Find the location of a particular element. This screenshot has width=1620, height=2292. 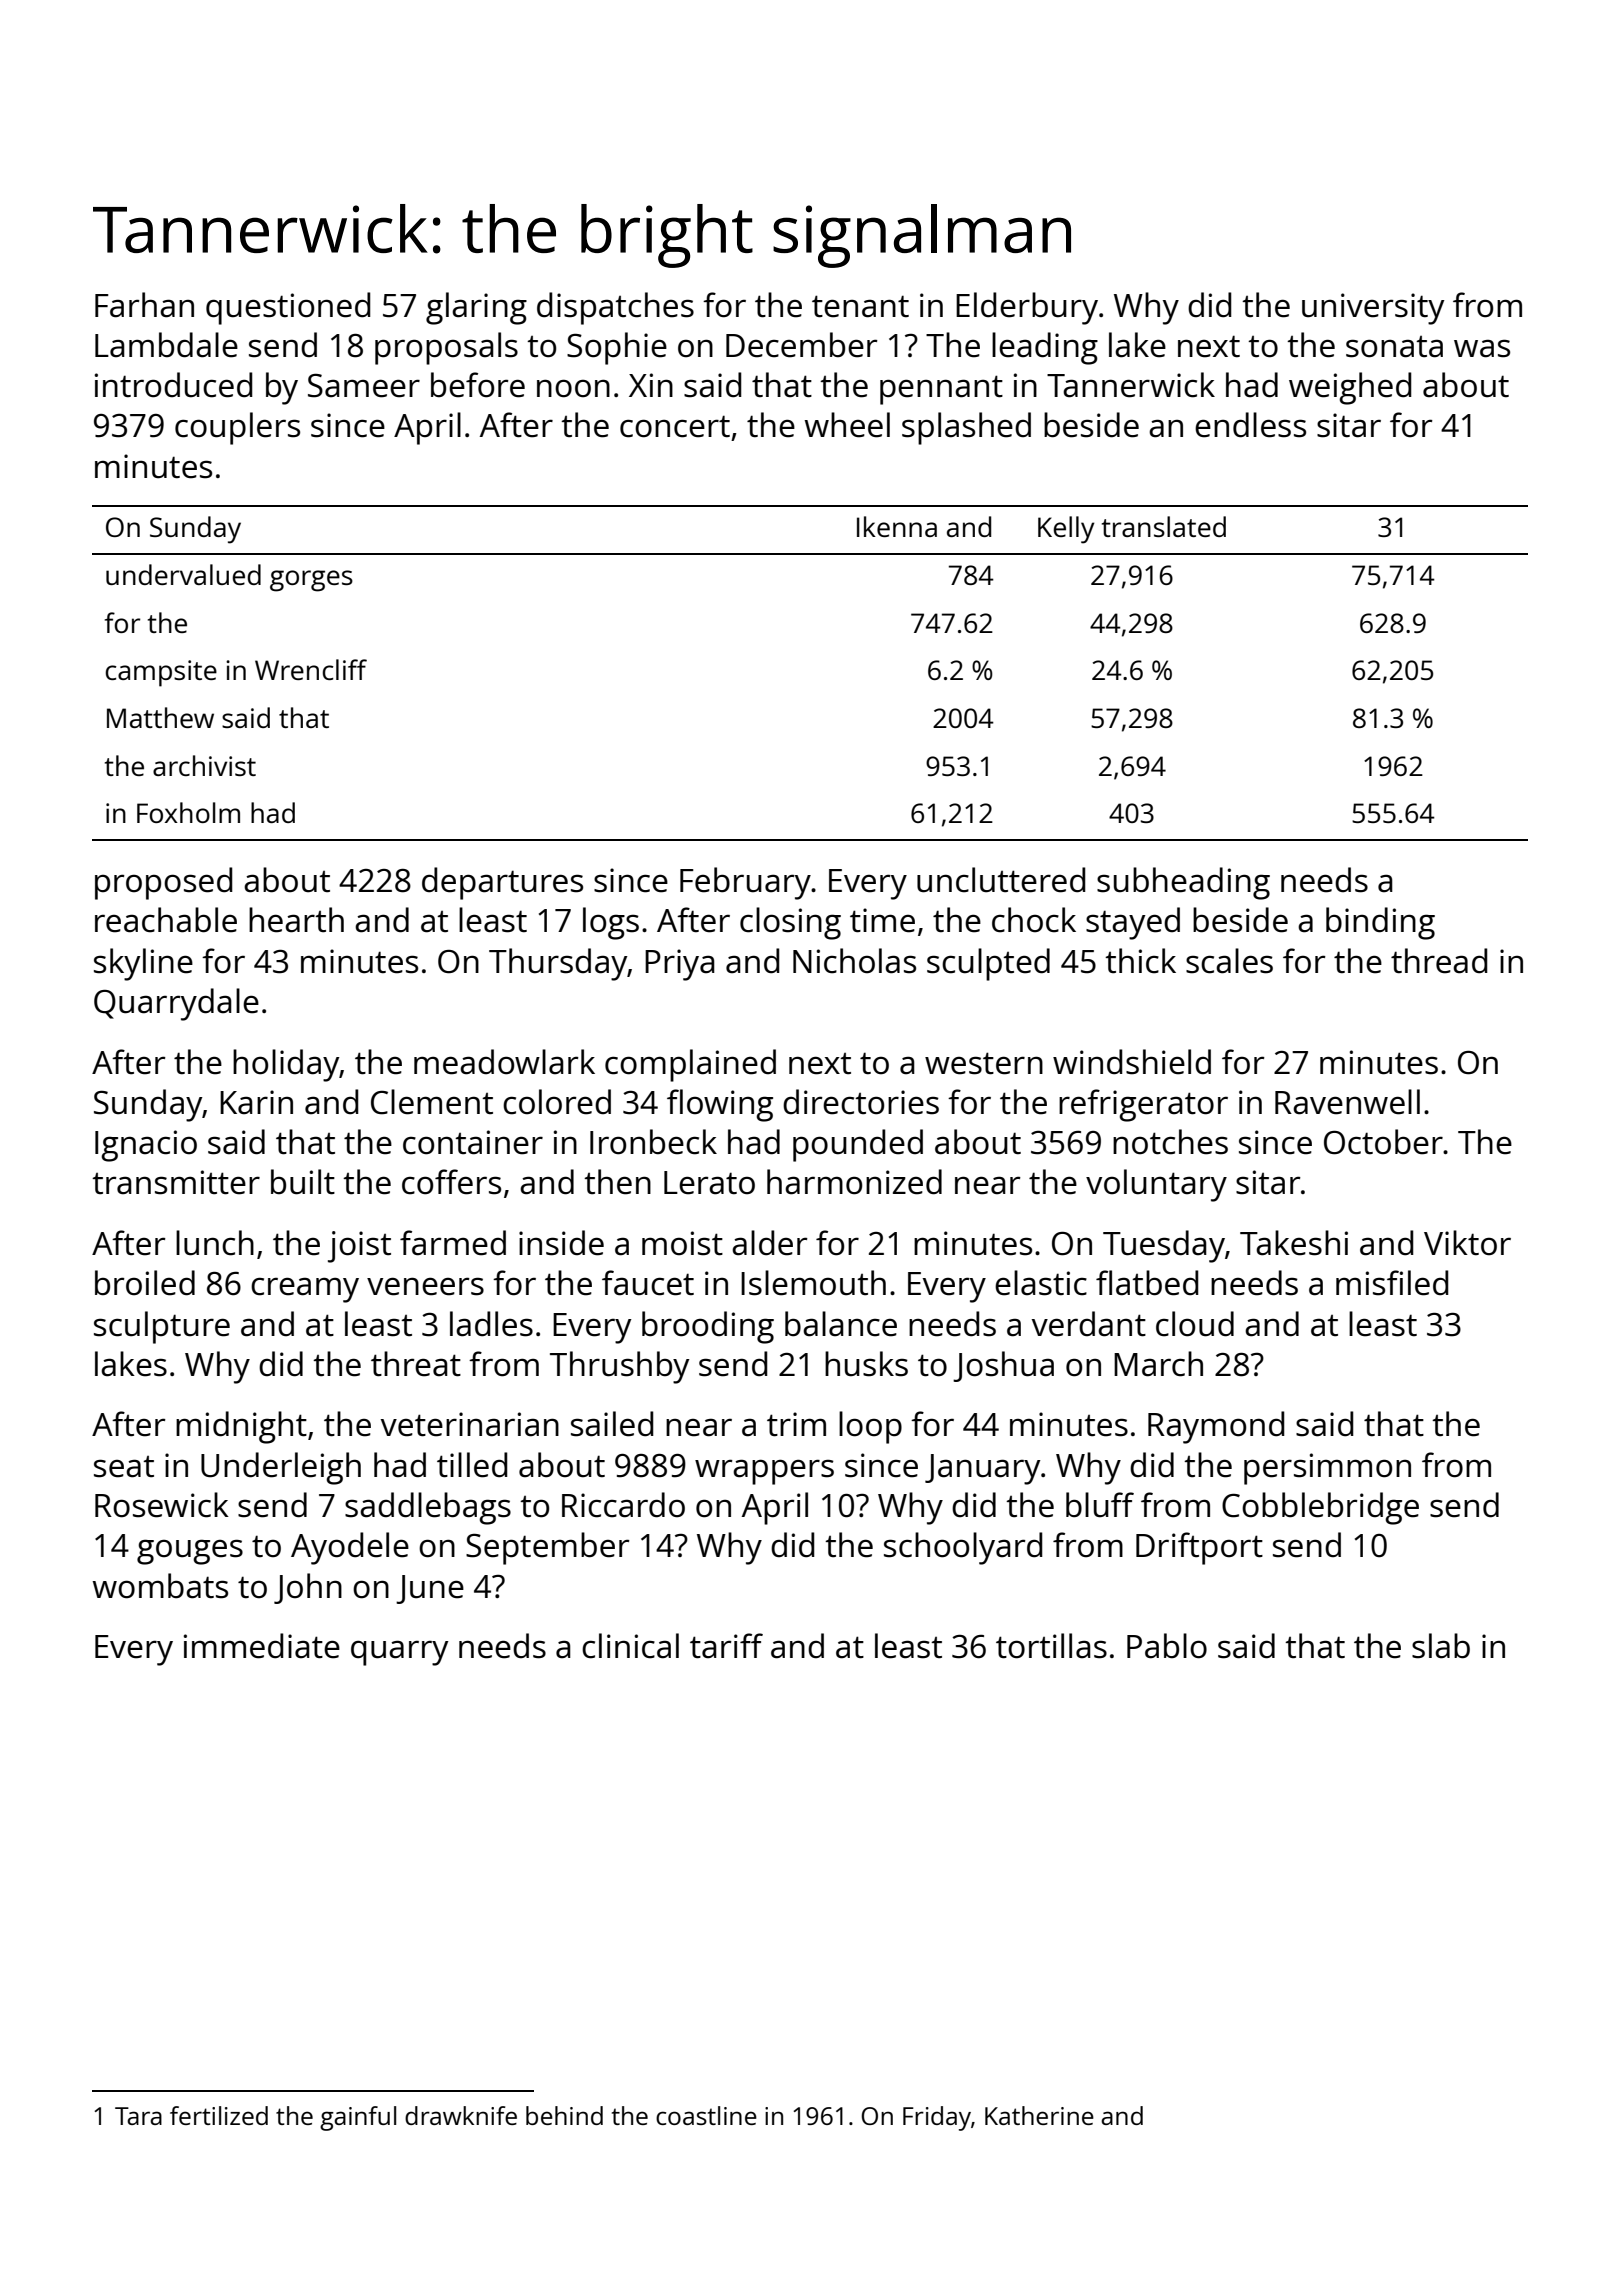

binding is located at coordinates (1380, 923).
